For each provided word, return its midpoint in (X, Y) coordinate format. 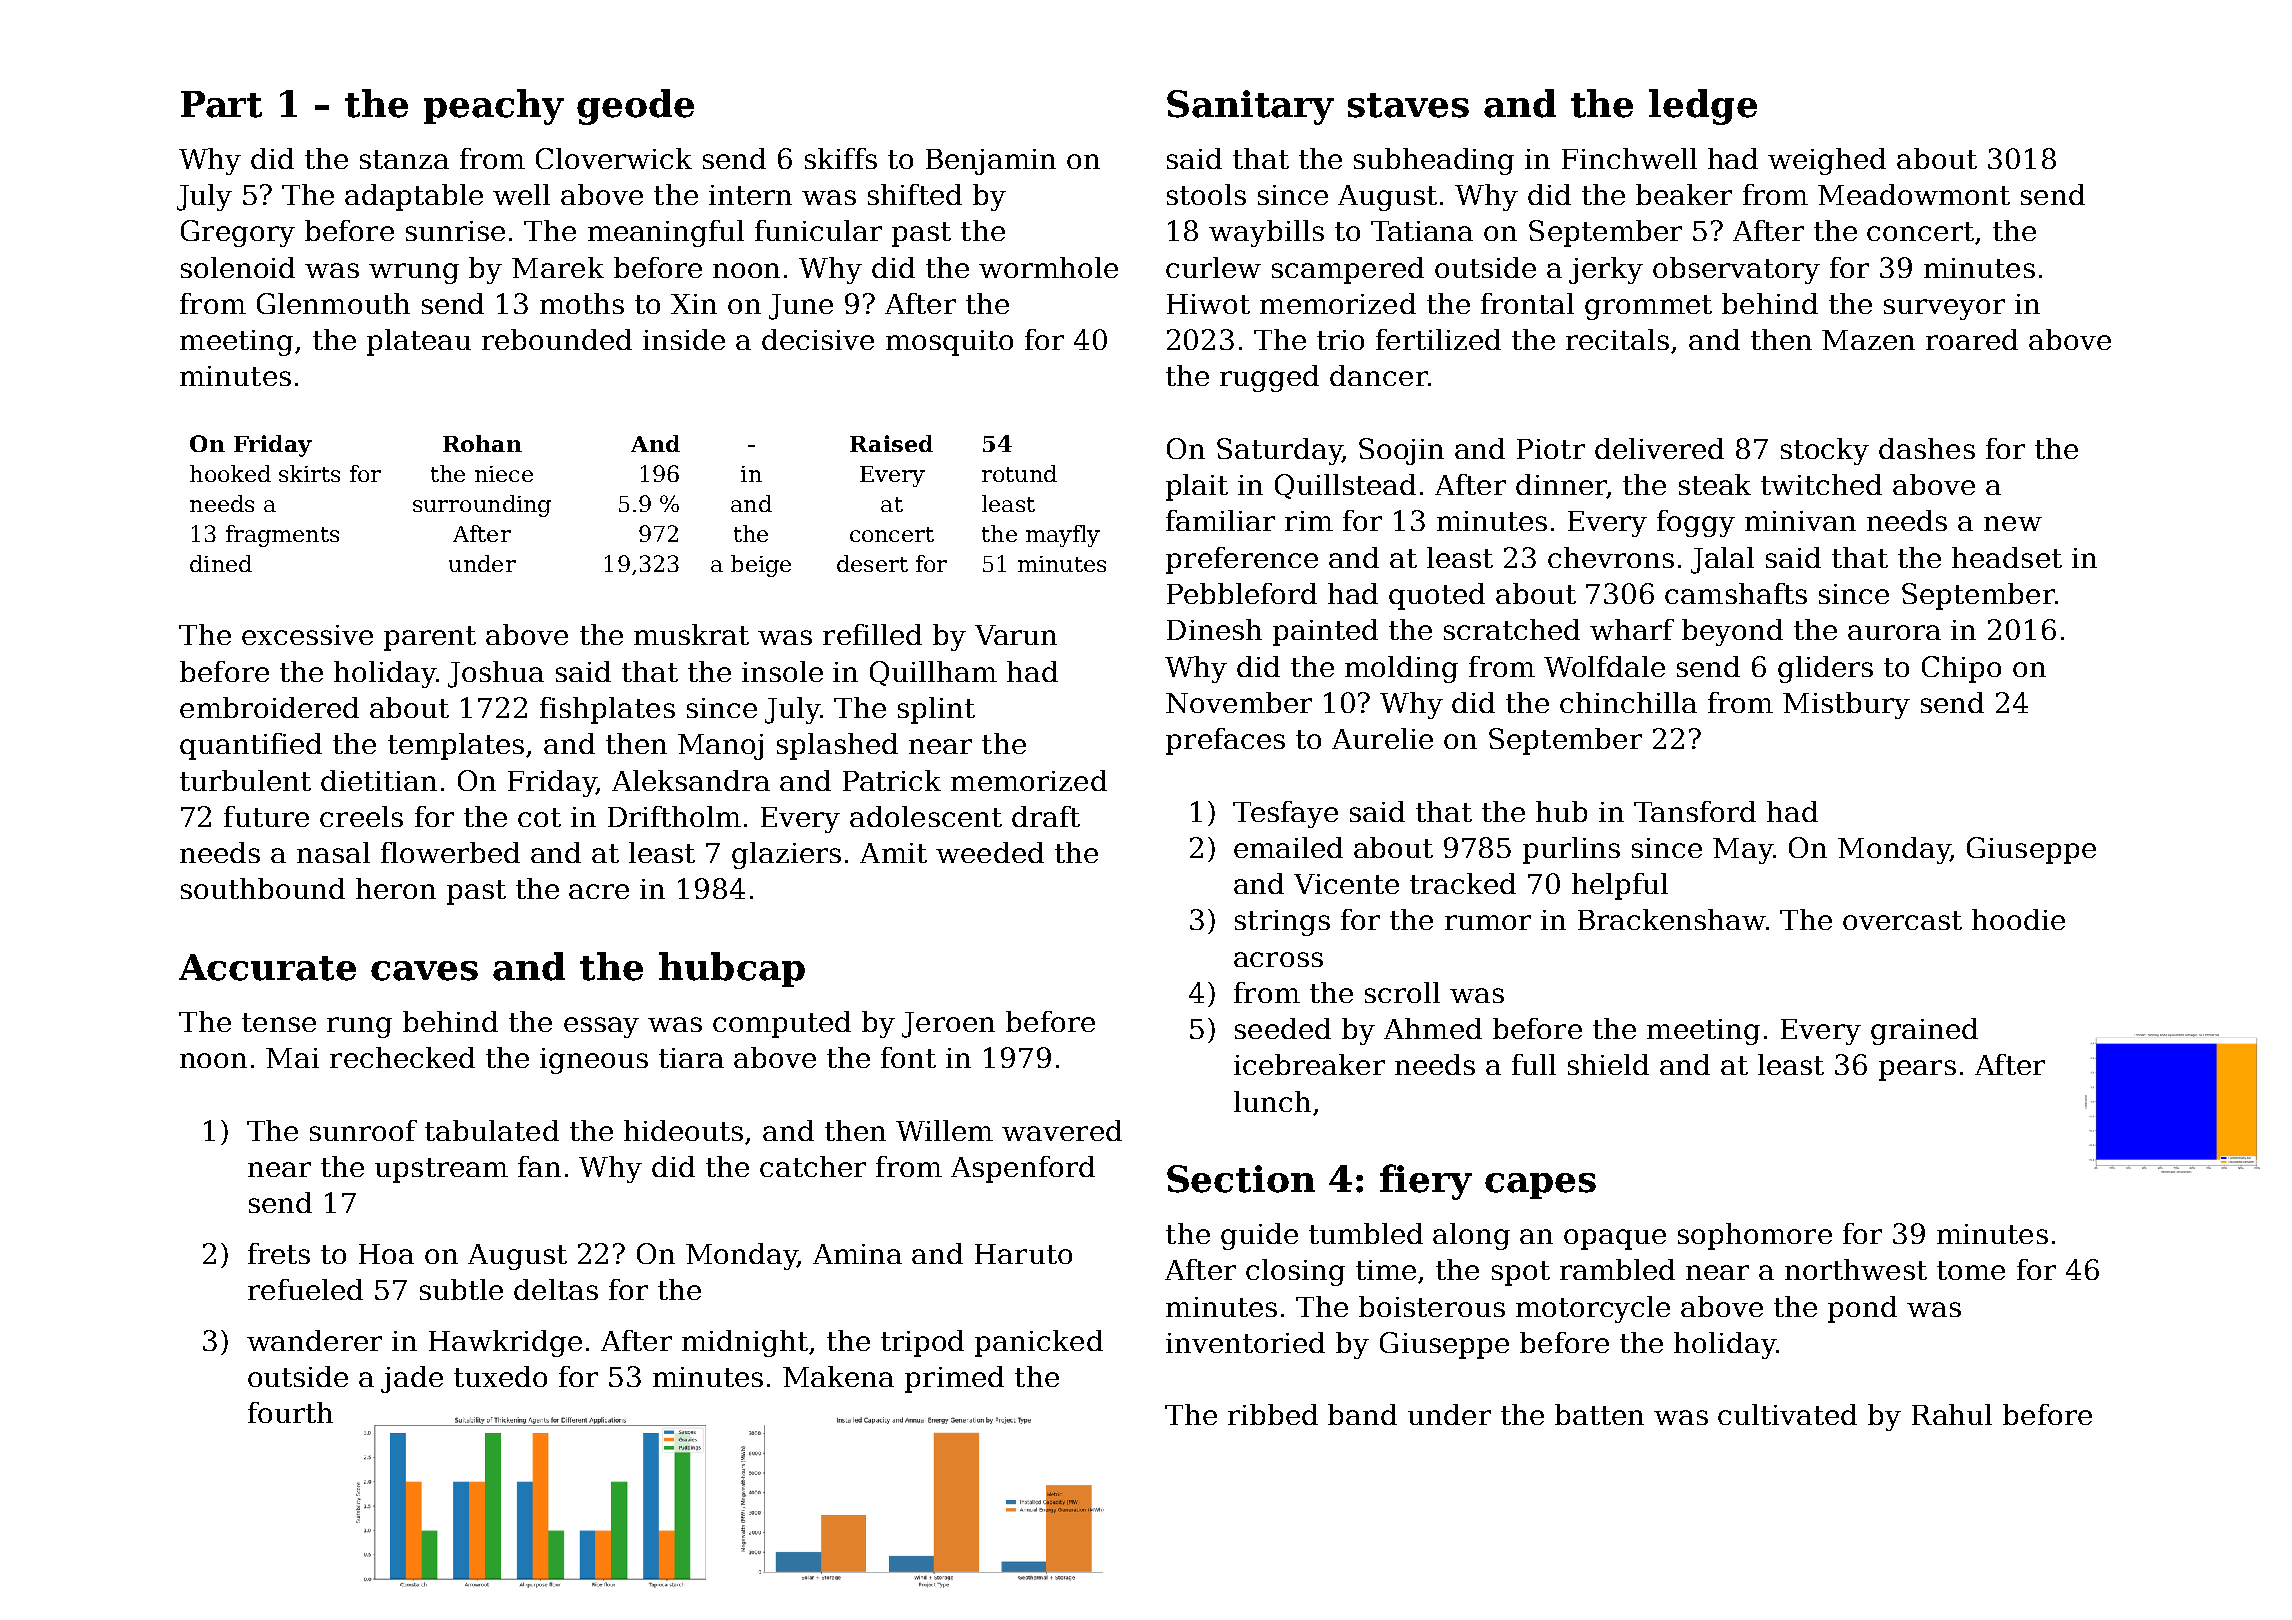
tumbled (1366, 1233)
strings (1282, 923)
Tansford (1695, 811)
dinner (1561, 486)
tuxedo (500, 1376)
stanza (404, 159)
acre (599, 891)
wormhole (1048, 267)
